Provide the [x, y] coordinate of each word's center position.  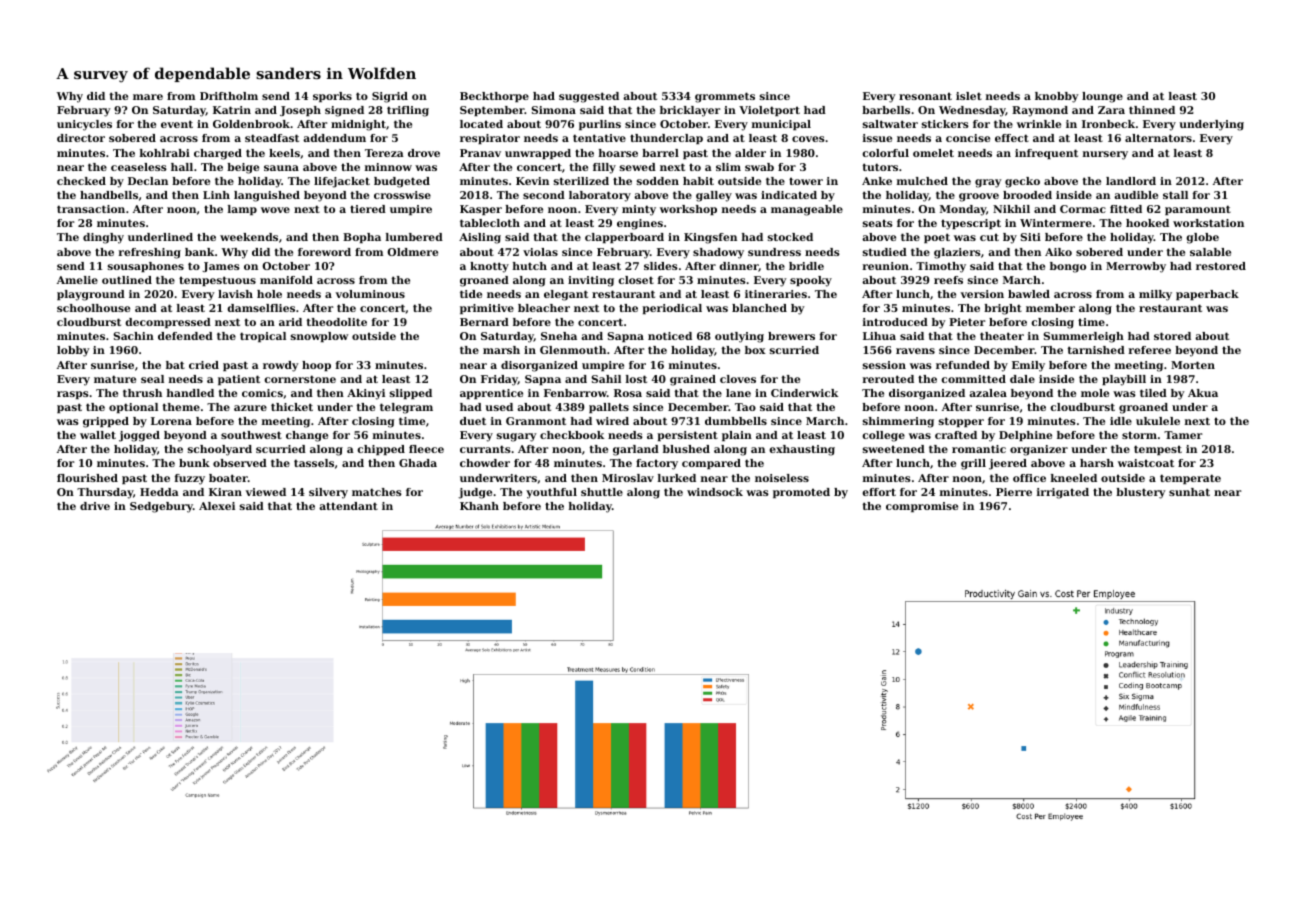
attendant [348, 506]
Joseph [300, 111]
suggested [589, 97]
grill [973, 464]
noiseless [782, 478]
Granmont [536, 421]
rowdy [281, 366]
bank [199, 252]
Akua [1203, 393]
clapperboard [624, 238]
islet [969, 96]
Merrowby [1136, 267]
